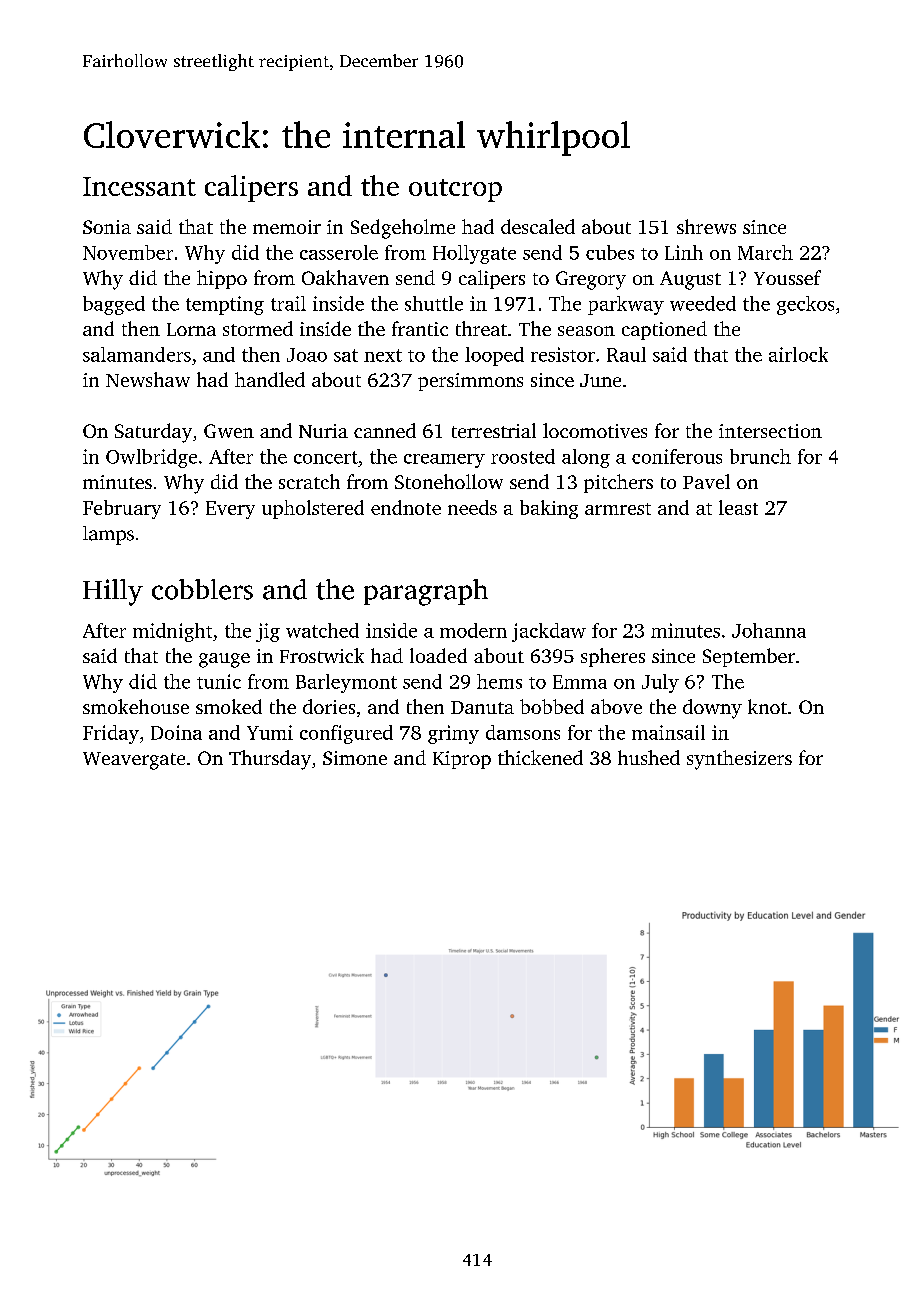 Image resolution: width=924 pixels, height=1314 pixels. Describe the element at coordinates (230, 510) in the screenshot. I see `Every` at that location.
